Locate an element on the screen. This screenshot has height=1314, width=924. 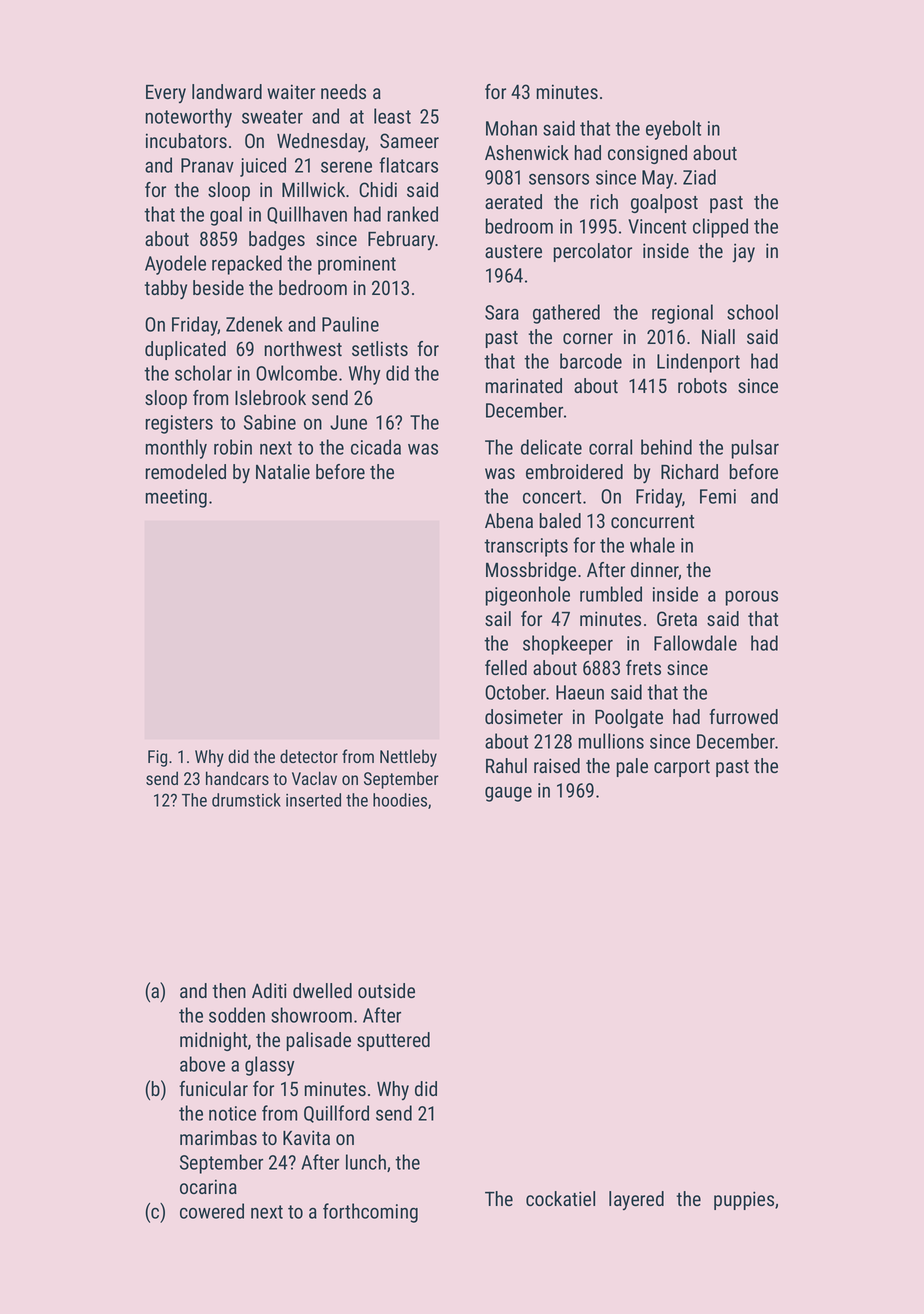
needs is located at coordinates (343, 91).
